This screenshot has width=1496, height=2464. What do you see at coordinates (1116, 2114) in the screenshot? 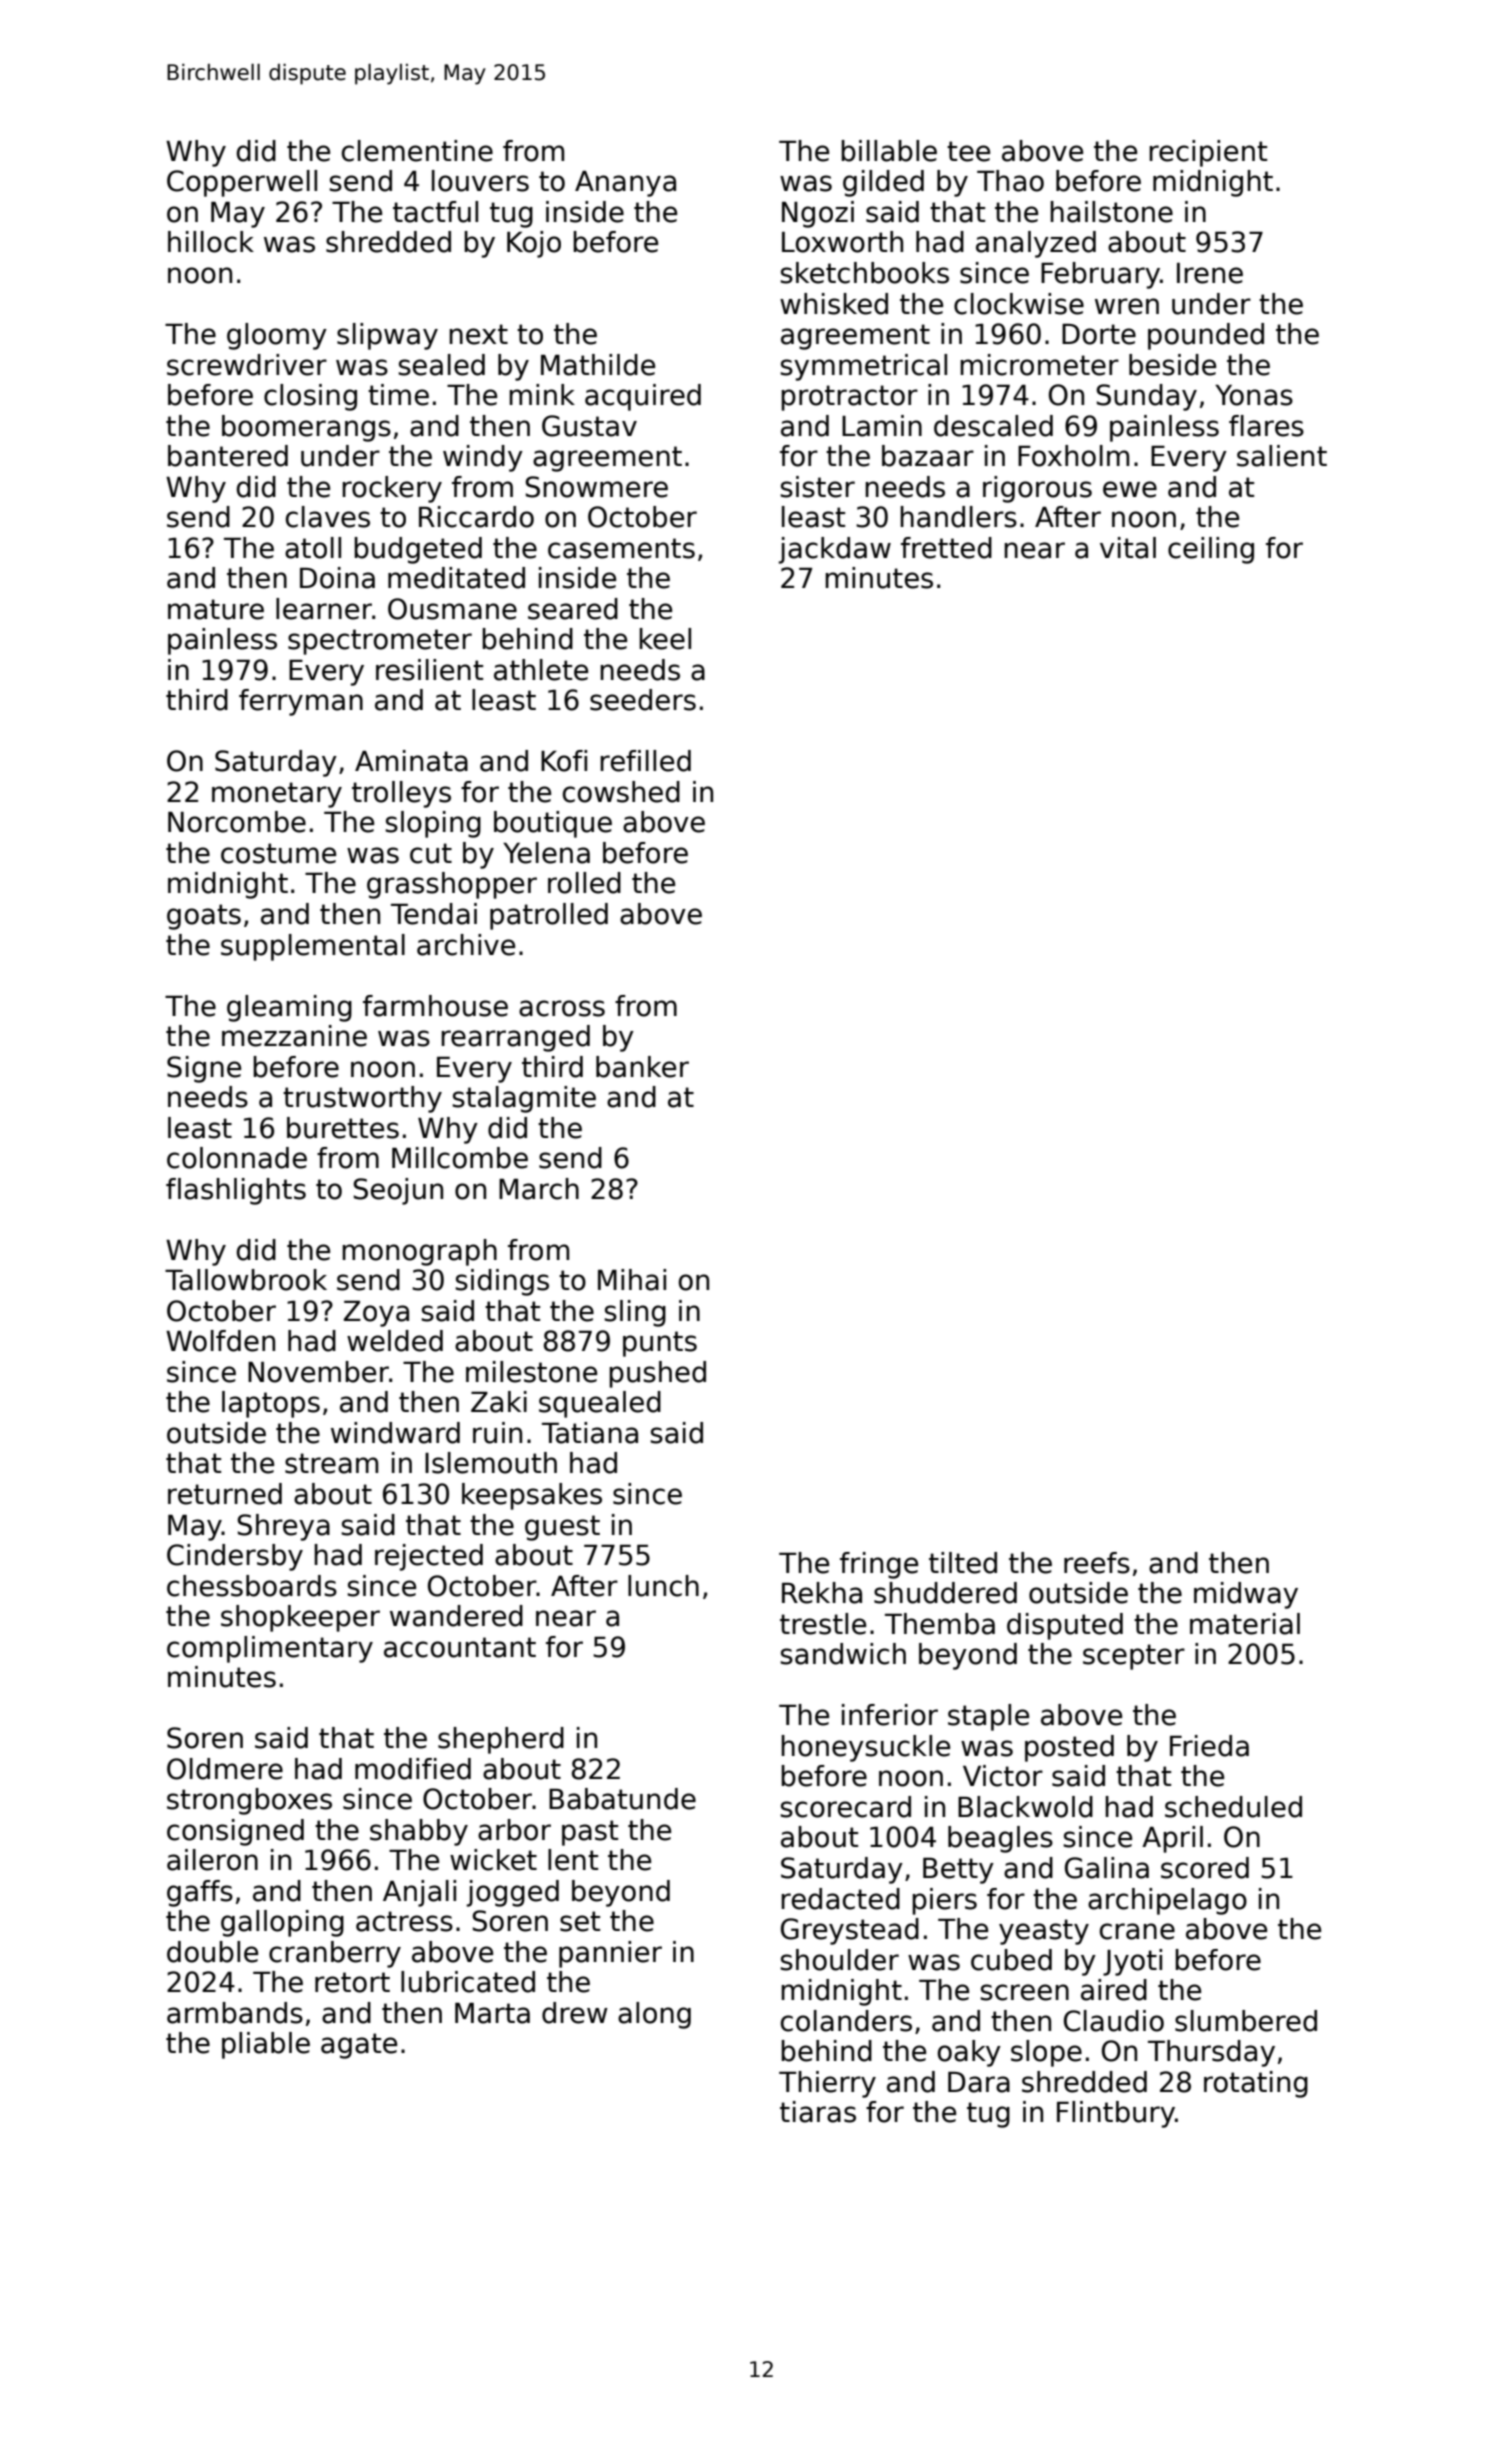
I see `Flintbury` at bounding box center [1116, 2114].
